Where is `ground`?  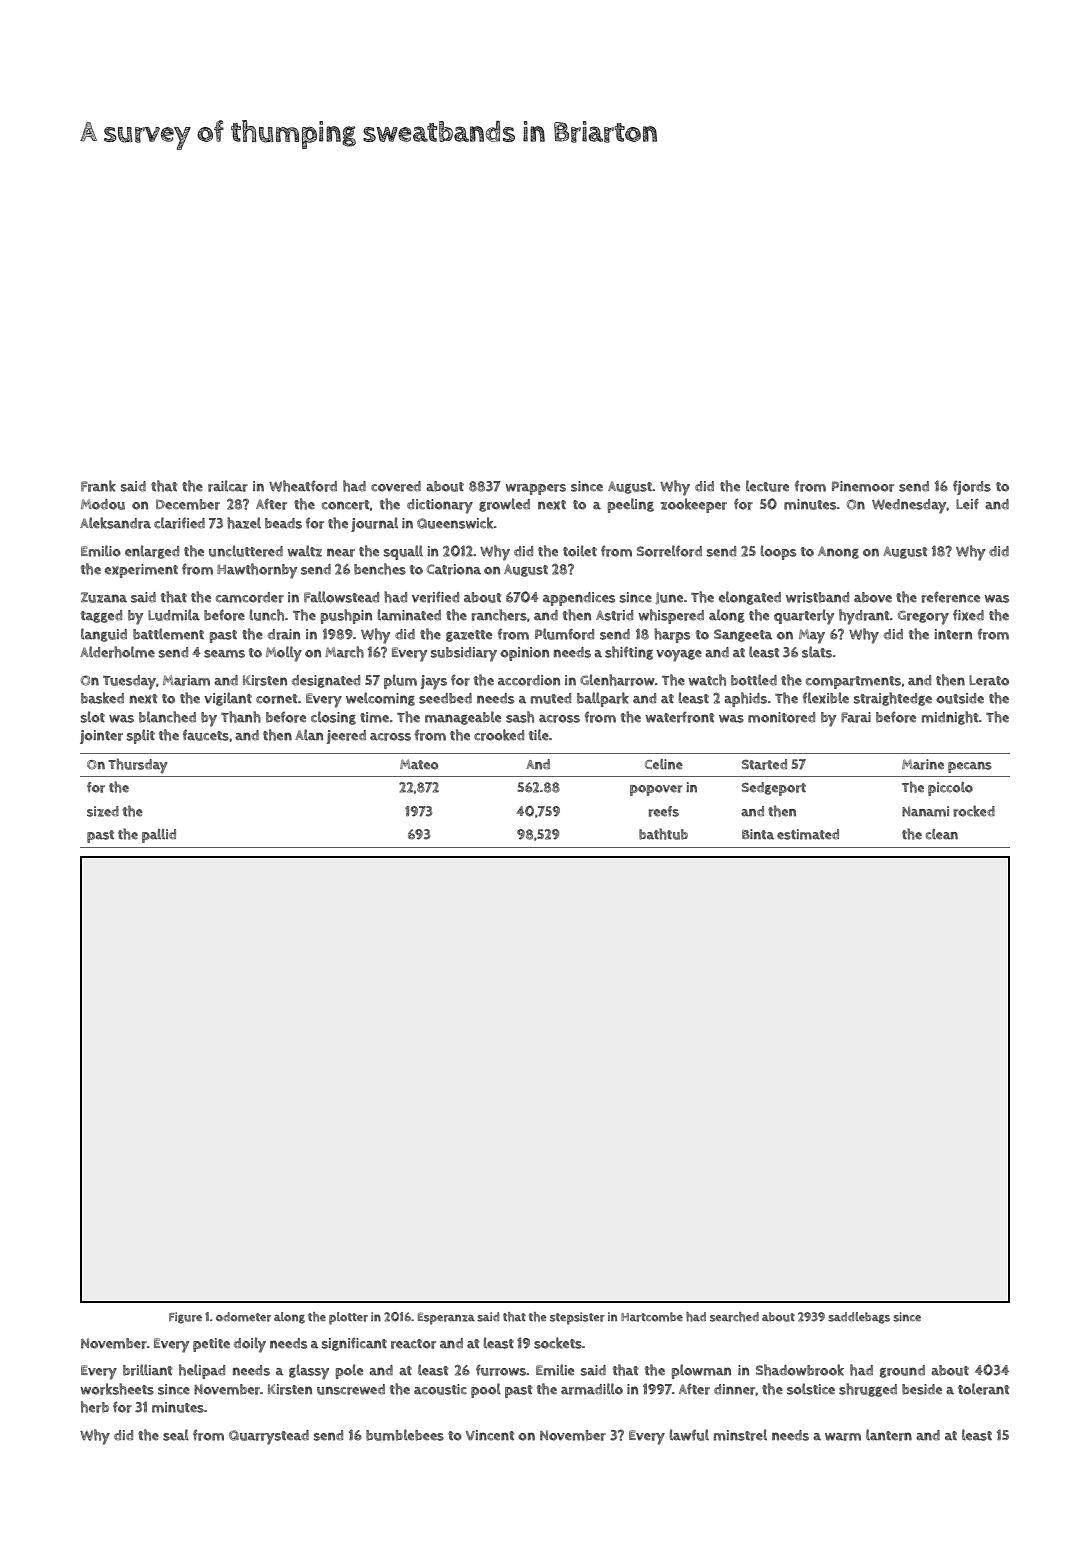 ground is located at coordinates (902, 1371).
